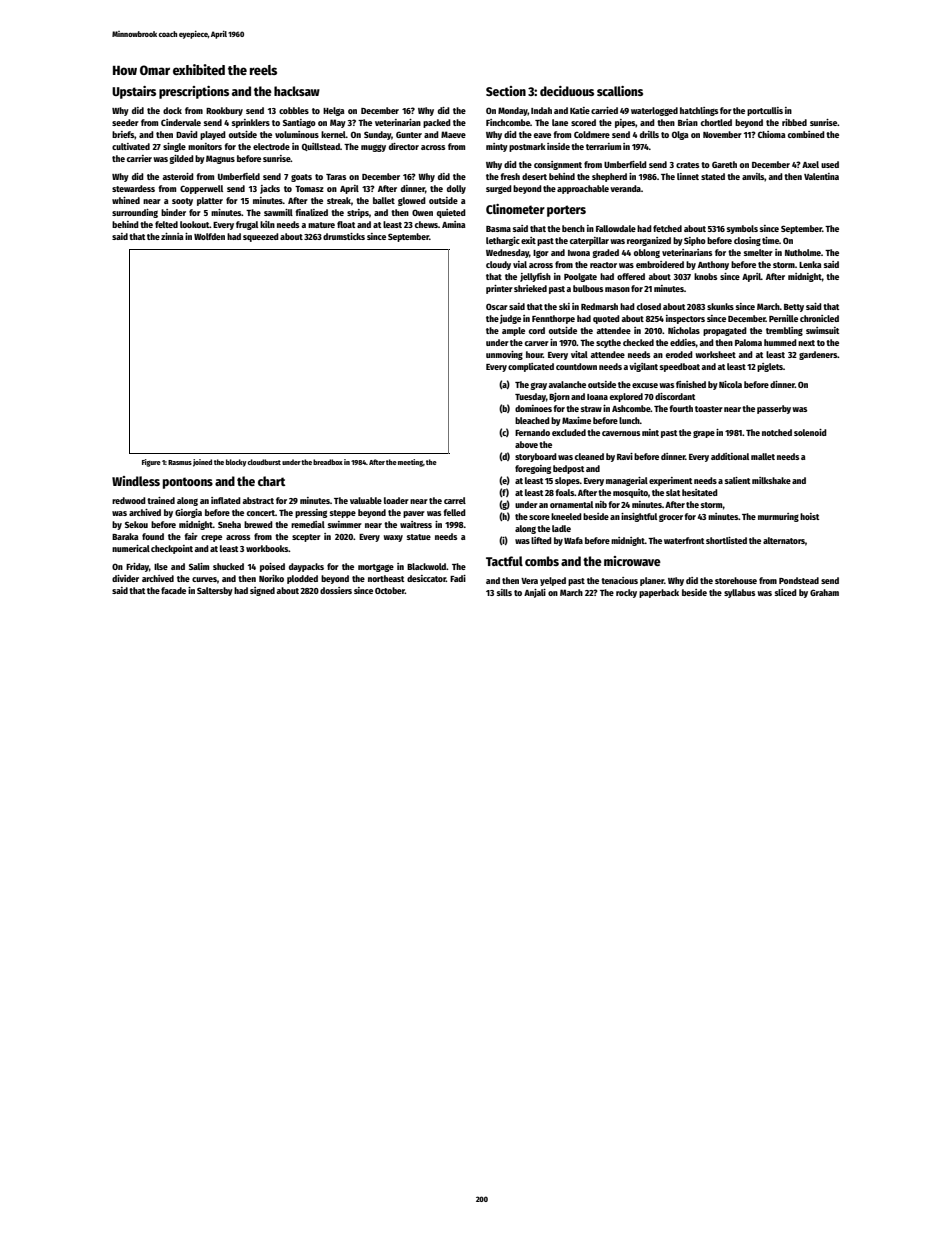  Describe the element at coordinates (765, 111) in the document. I see `portcullis` at that location.
